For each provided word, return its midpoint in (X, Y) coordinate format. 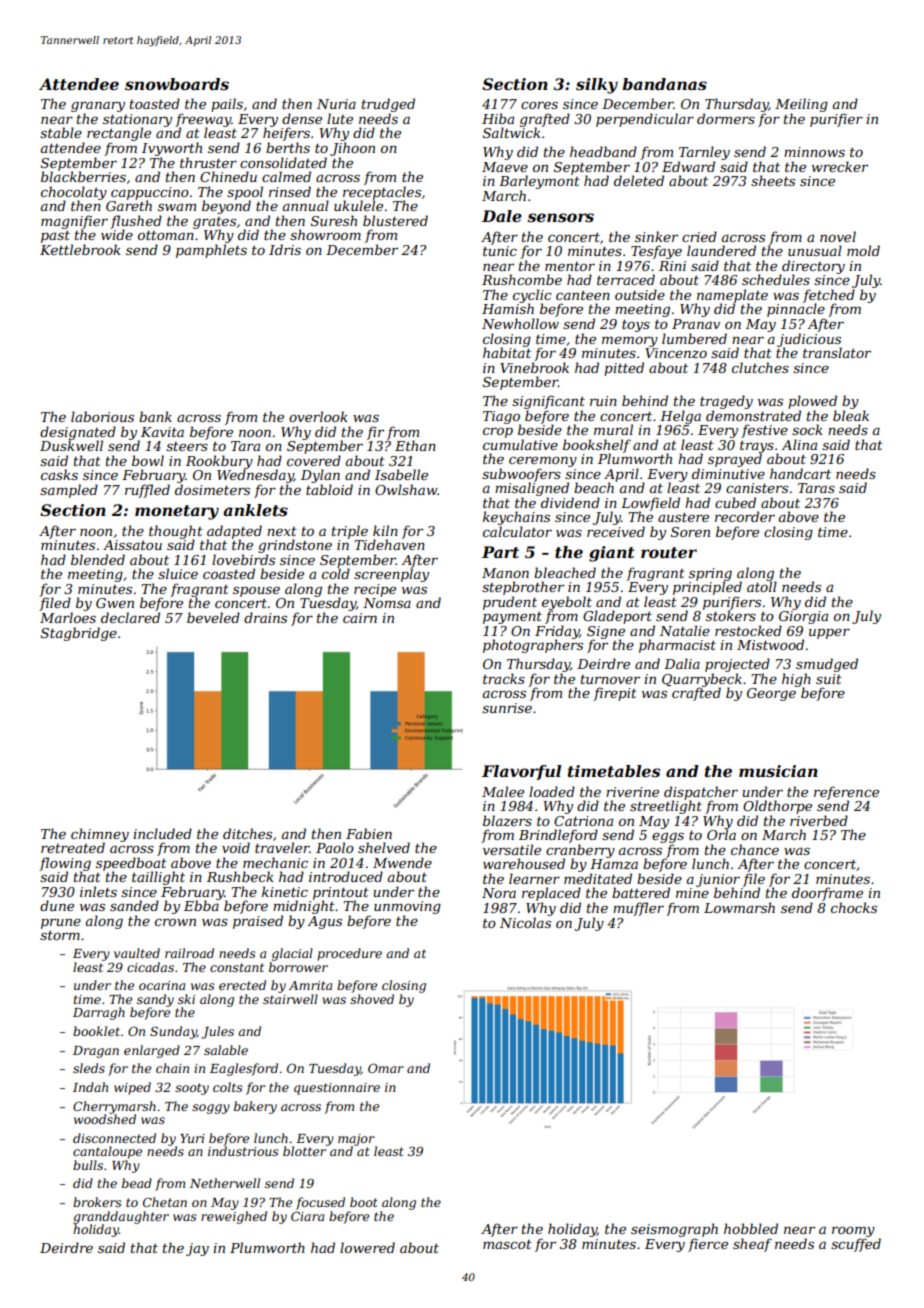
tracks (504, 678)
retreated (73, 847)
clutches (760, 367)
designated (78, 433)
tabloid (329, 489)
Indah (90, 1087)
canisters (757, 488)
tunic (500, 251)
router (669, 552)
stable (61, 132)
